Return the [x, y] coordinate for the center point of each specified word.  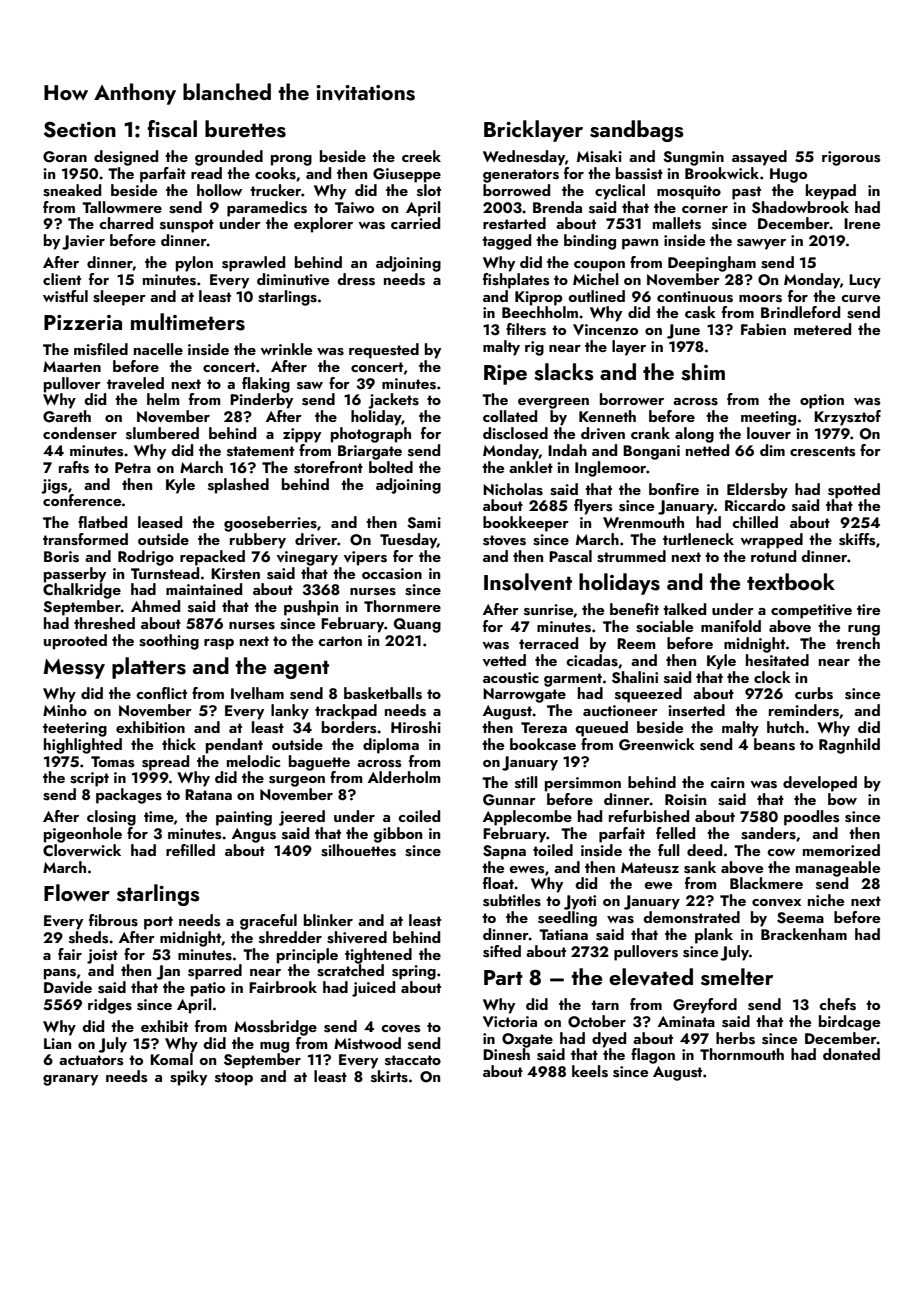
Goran [65, 157]
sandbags [637, 131]
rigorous [851, 158]
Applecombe [527, 818]
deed [704, 850]
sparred [215, 972]
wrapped [771, 541]
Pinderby [261, 401]
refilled [190, 850]
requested [384, 351]
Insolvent [528, 582]
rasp [219, 644]
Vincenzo [605, 329]
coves [400, 1029]
